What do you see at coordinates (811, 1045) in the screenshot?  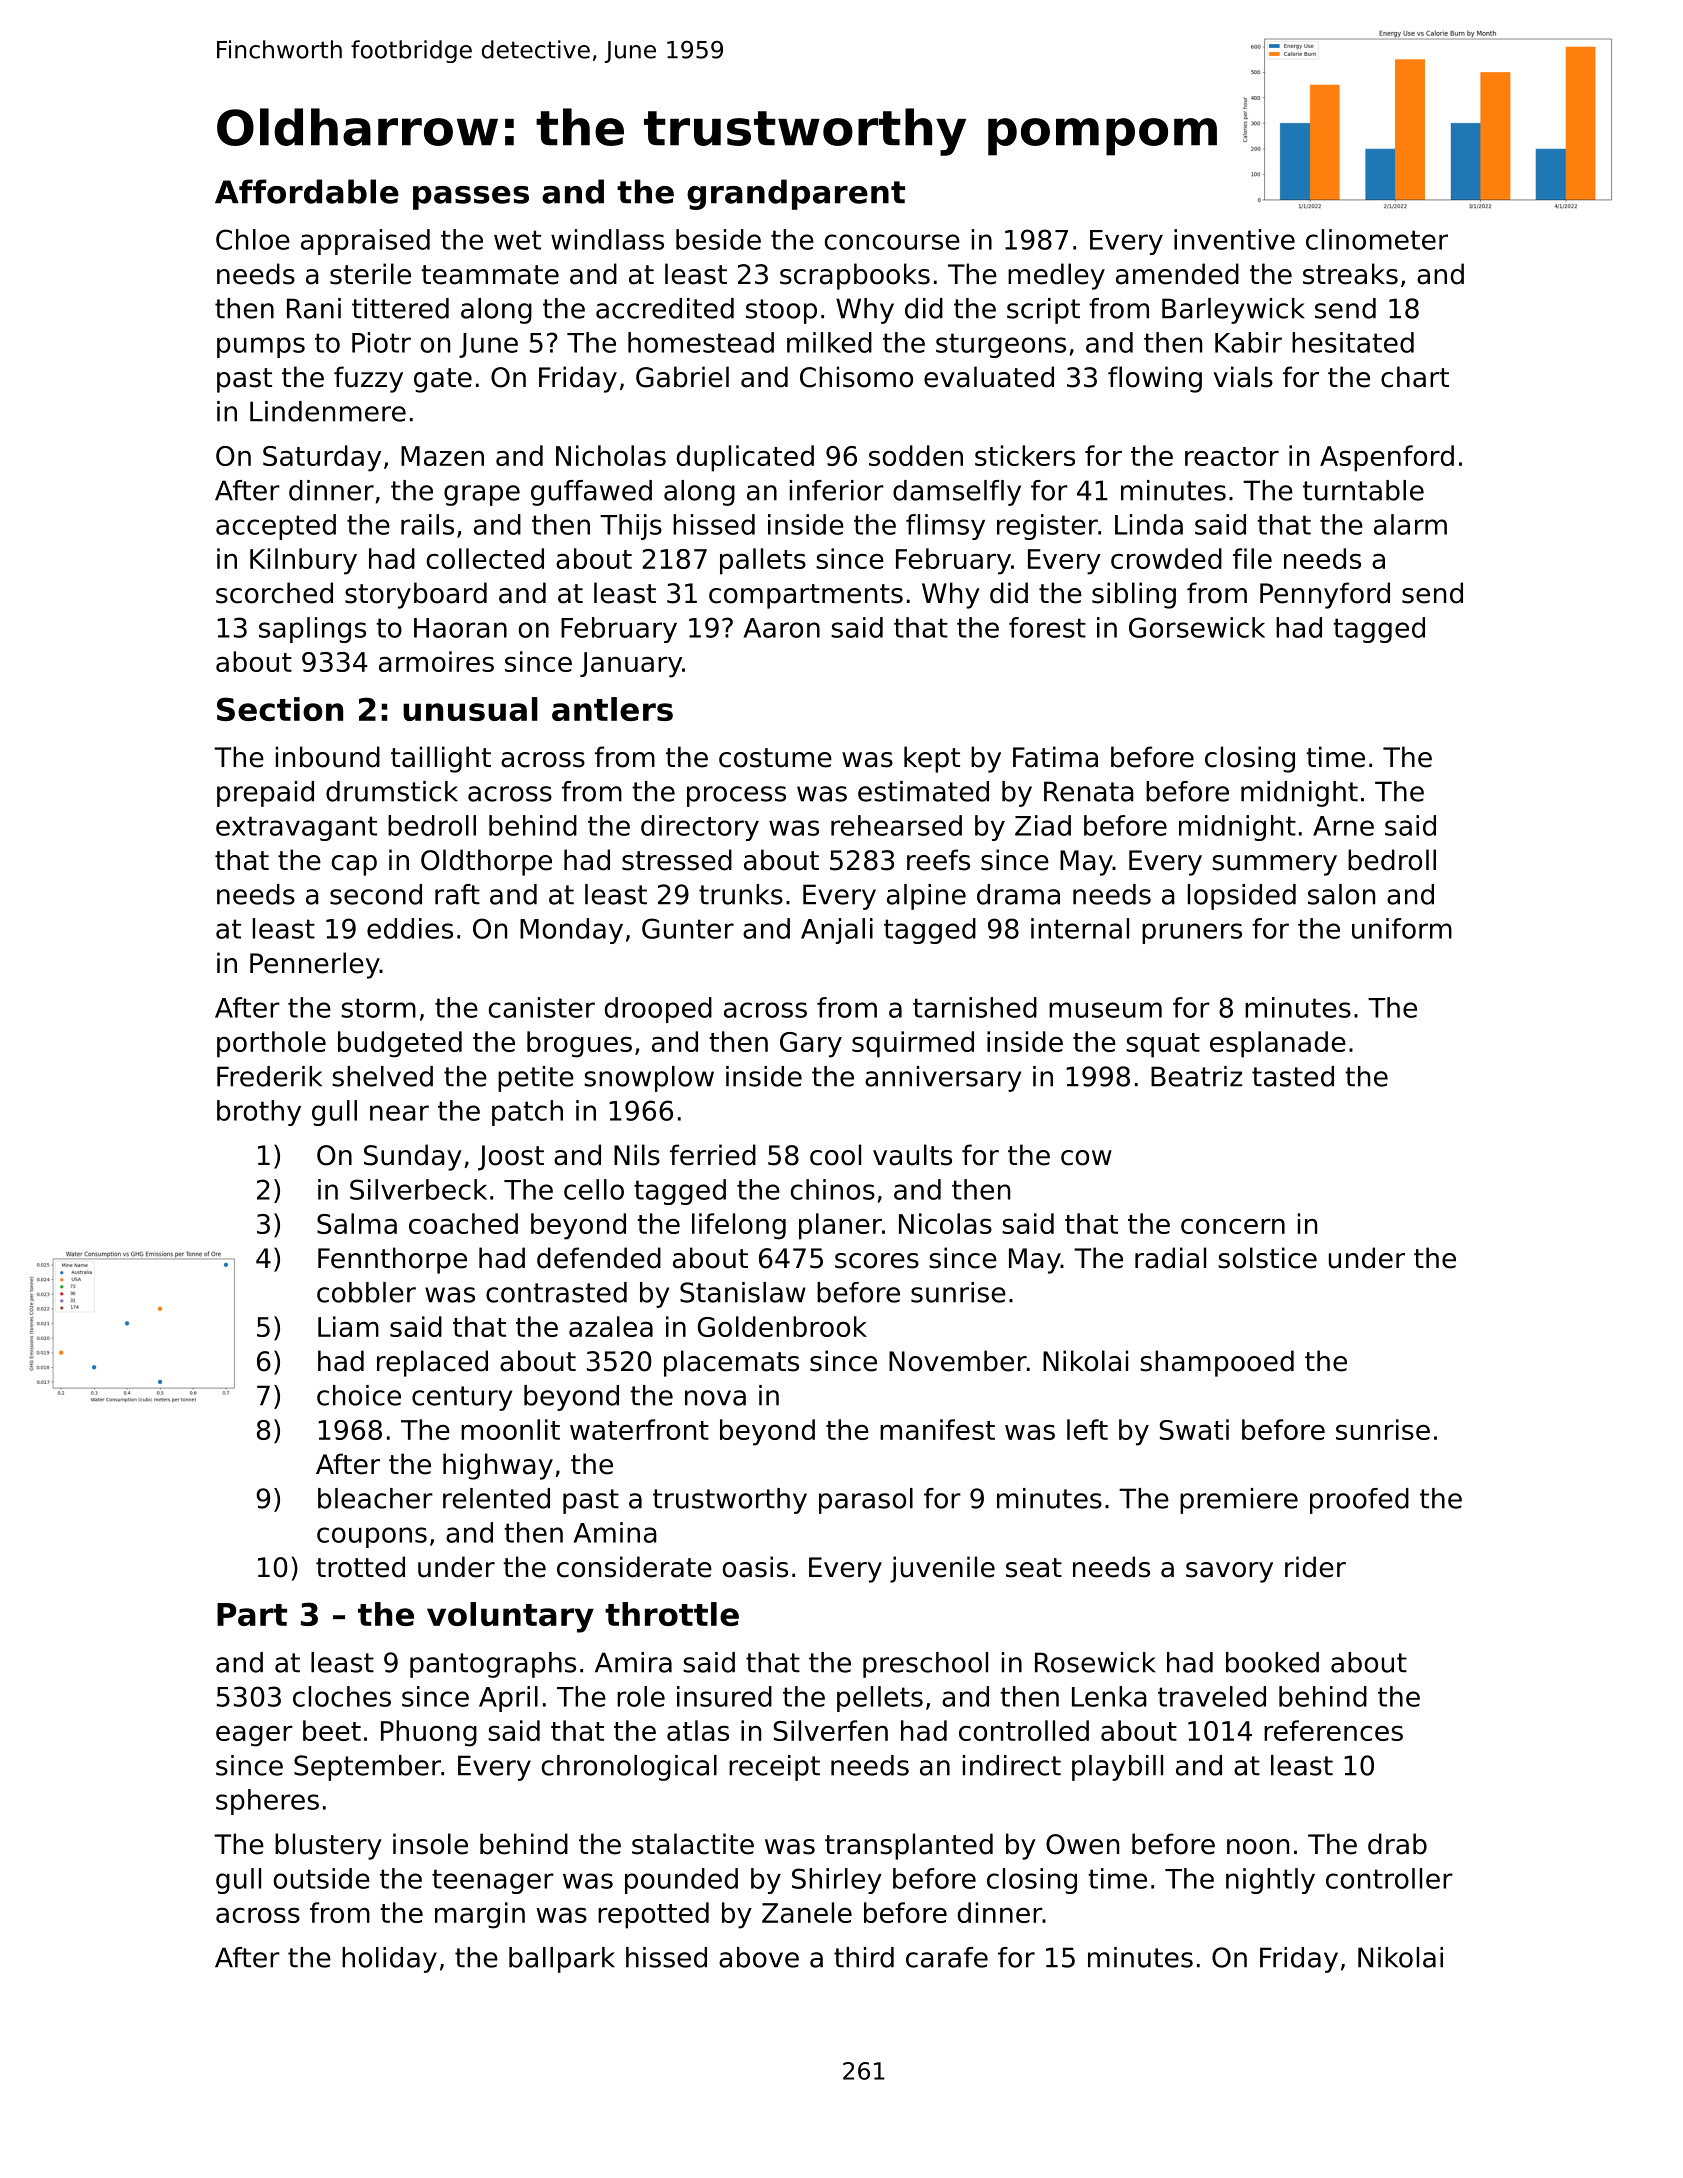 I see `Gary` at bounding box center [811, 1045].
